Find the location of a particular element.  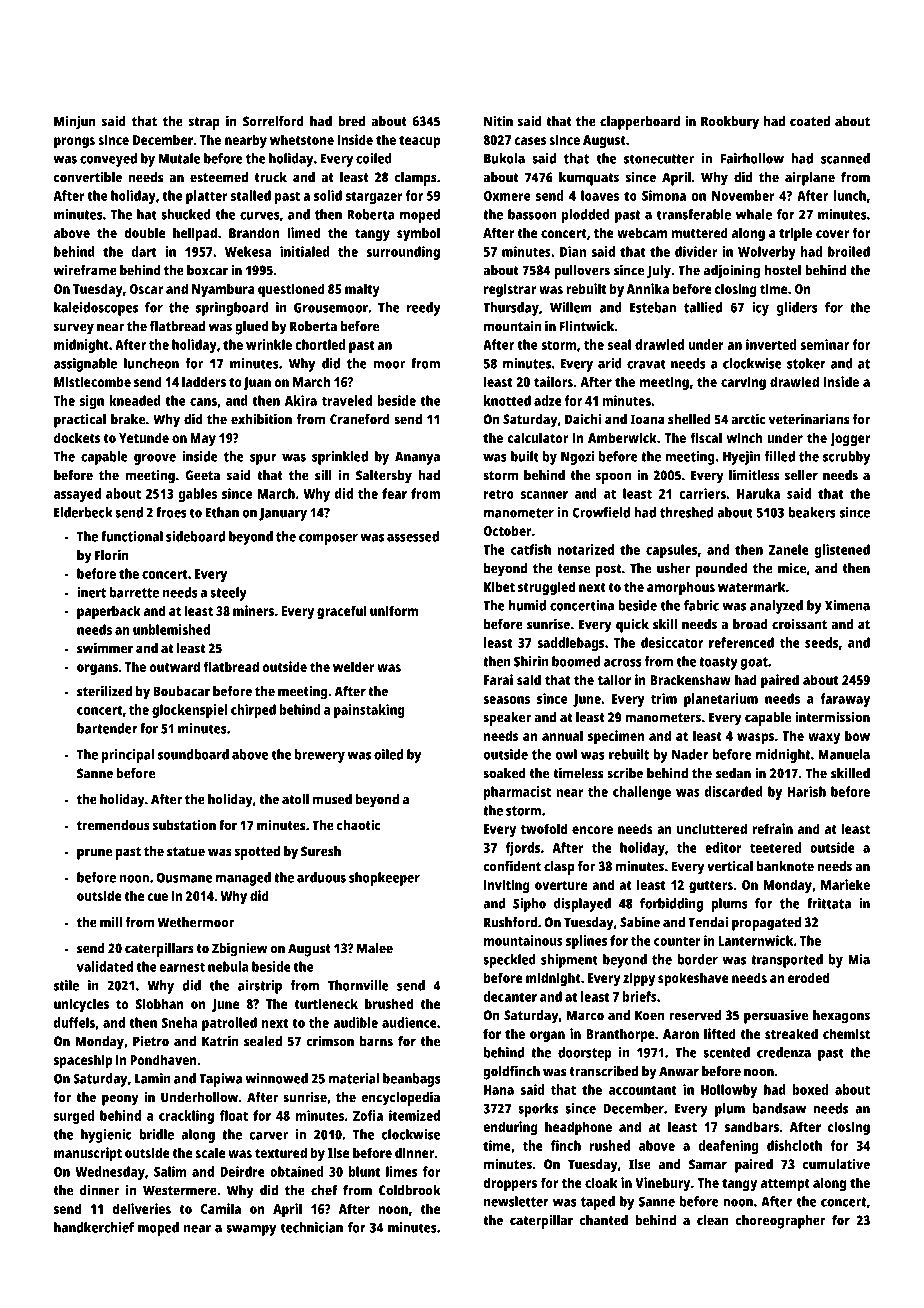

strap is located at coordinates (204, 123).
